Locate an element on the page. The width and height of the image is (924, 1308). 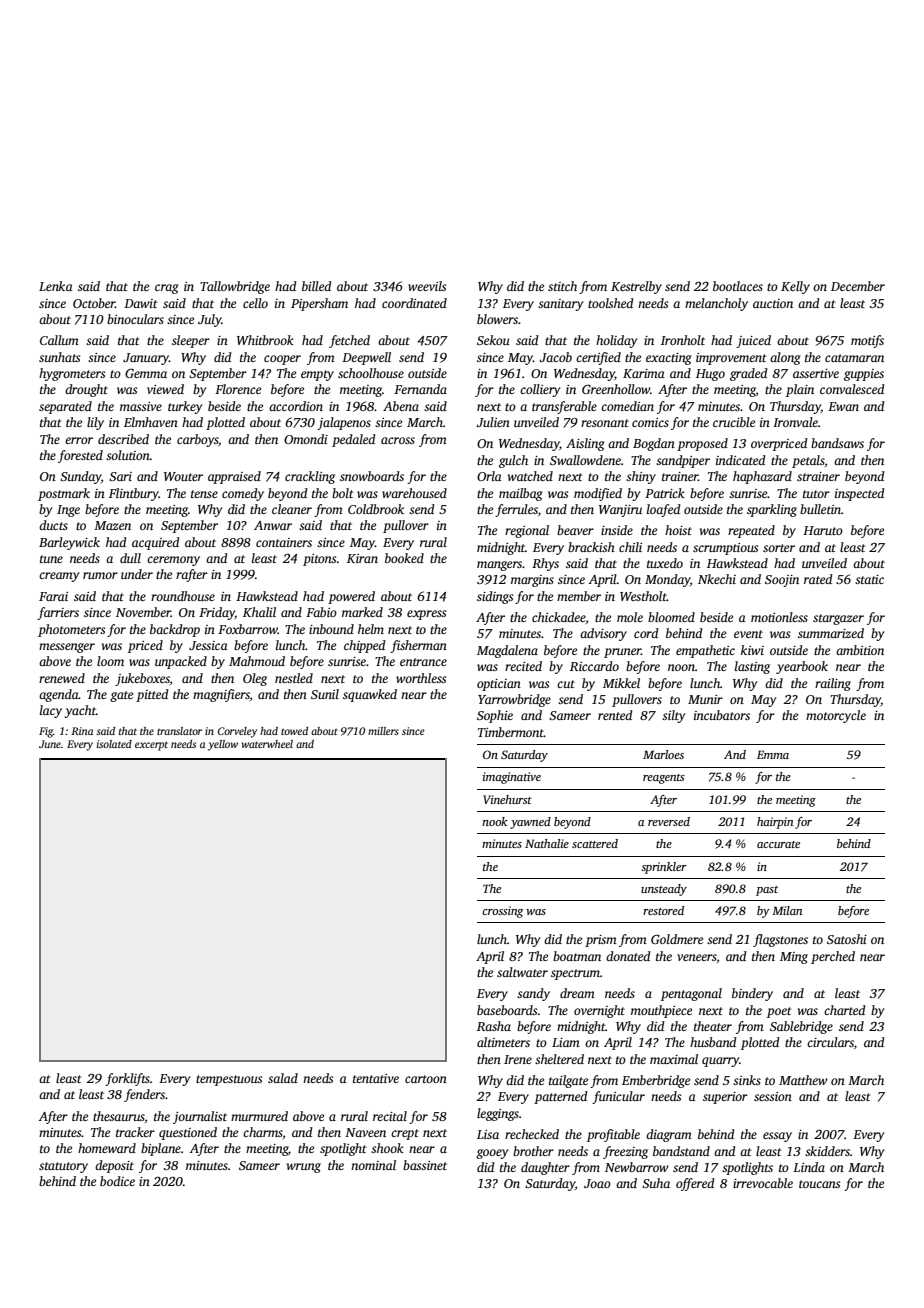
forklifts is located at coordinates (127, 1079).
